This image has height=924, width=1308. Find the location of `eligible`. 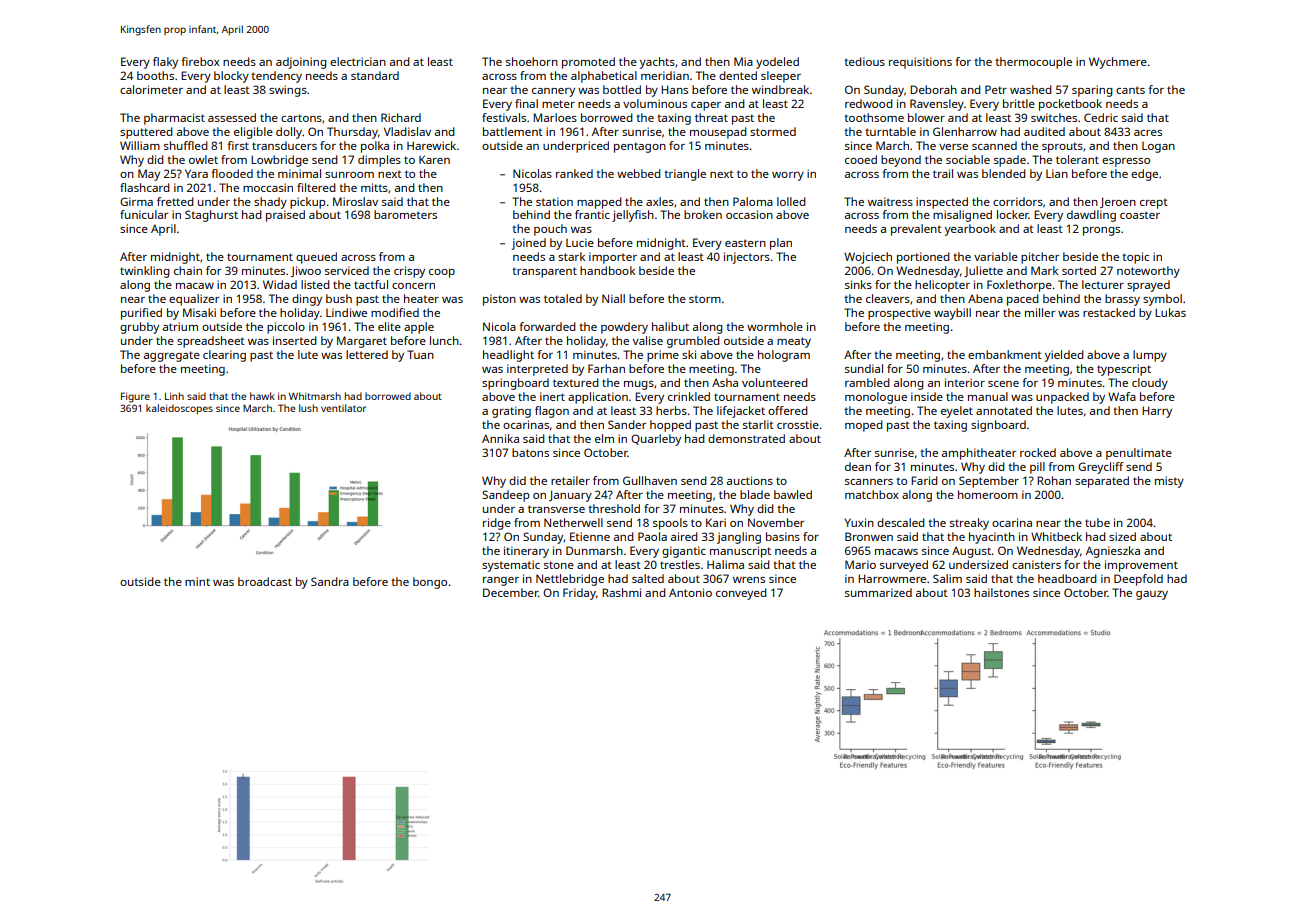

eligible is located at coordinates (253, 133).
